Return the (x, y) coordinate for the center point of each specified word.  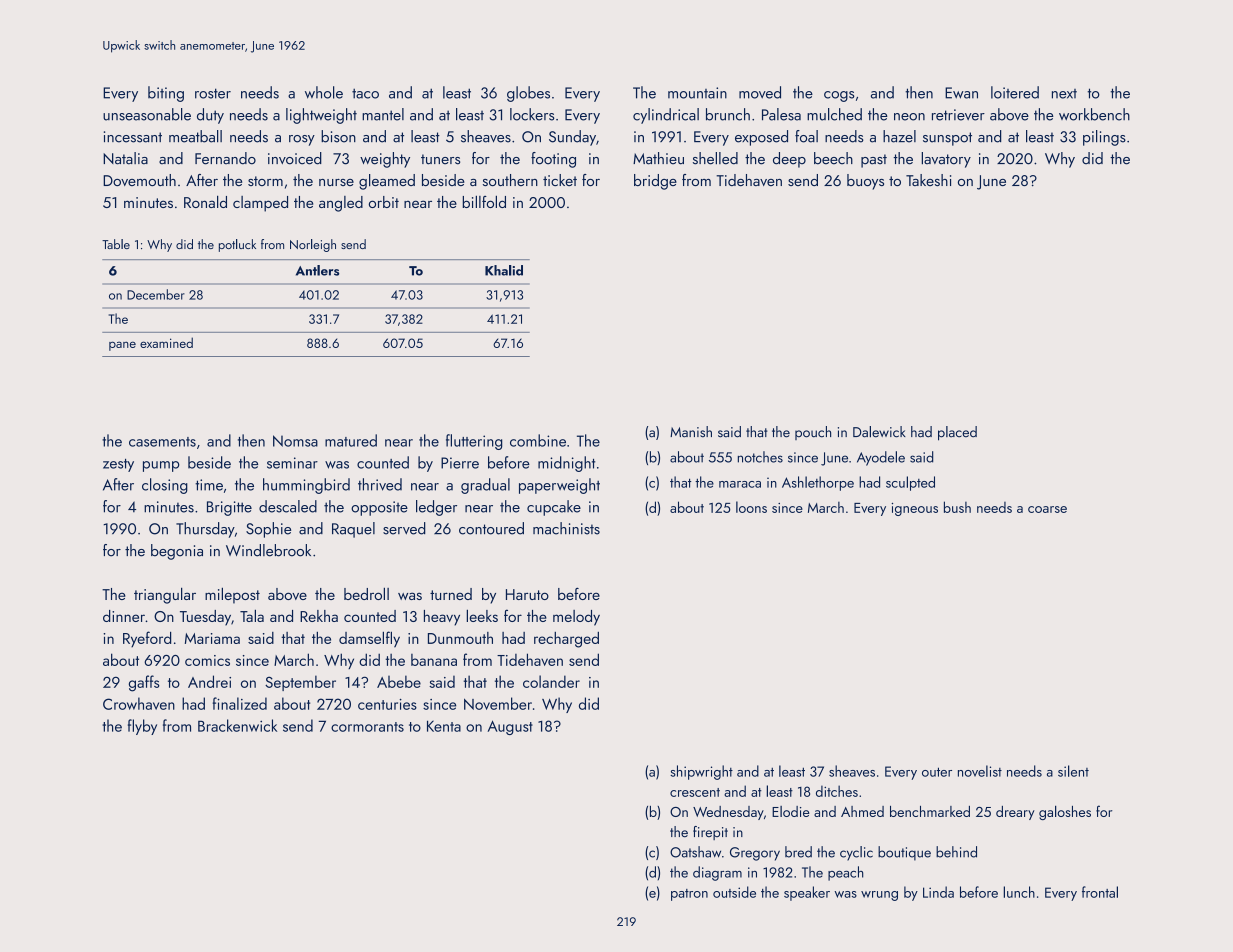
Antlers (317, 270)
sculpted (910, 483)
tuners (440, 159)
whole (324, 92)
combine (538, 440)
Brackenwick (237, 725)
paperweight (559, 486)
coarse (1047, 509)
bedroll (366, 593)
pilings (1104, 138)
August (510, 727)
